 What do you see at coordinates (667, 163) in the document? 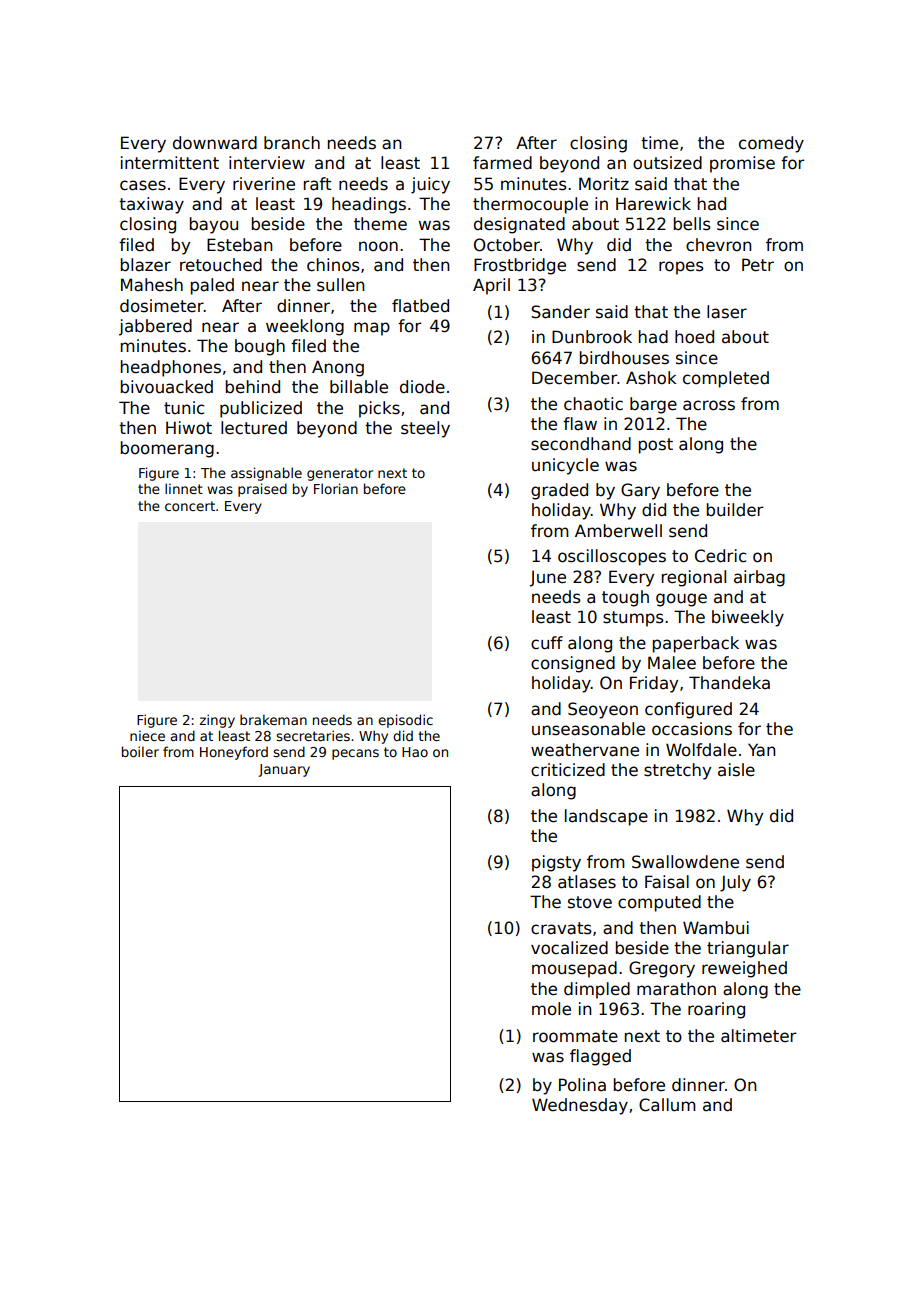
I see `outsized` at bounding box center [667, 163].
